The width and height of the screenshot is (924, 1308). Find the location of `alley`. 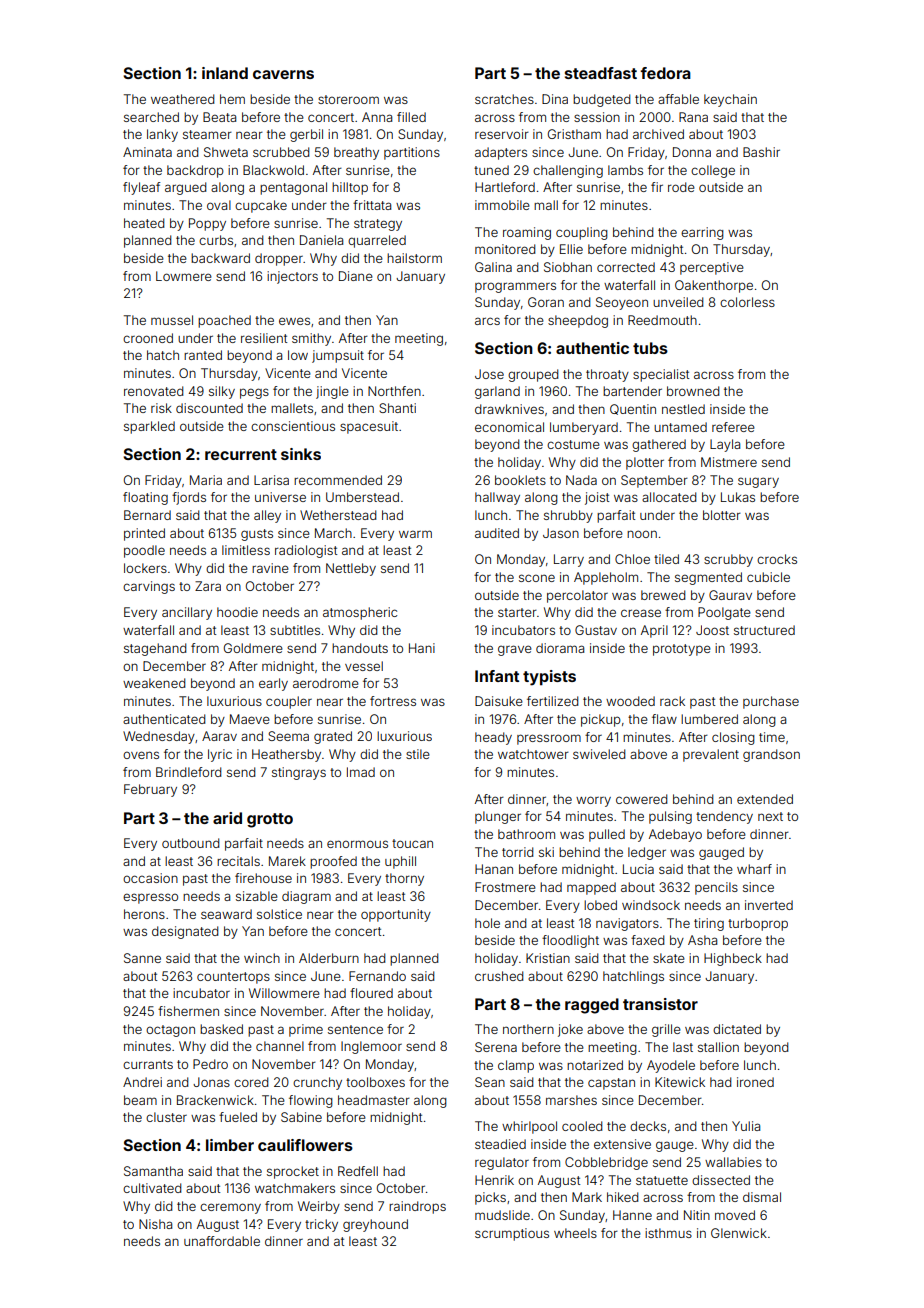

alley is located at coordinates (267, 516).
